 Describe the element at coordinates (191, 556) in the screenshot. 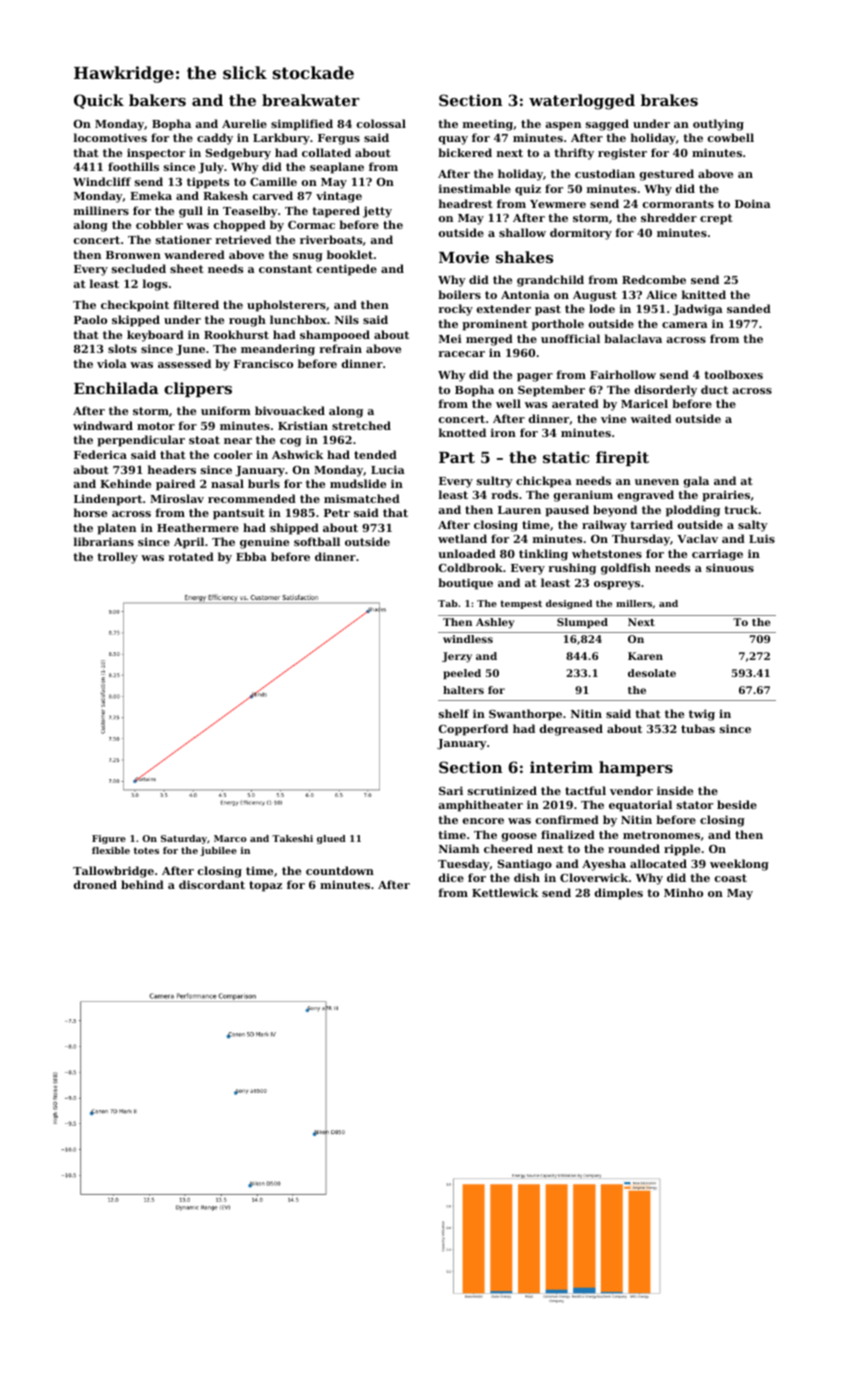

I see `rotated` at that location.
